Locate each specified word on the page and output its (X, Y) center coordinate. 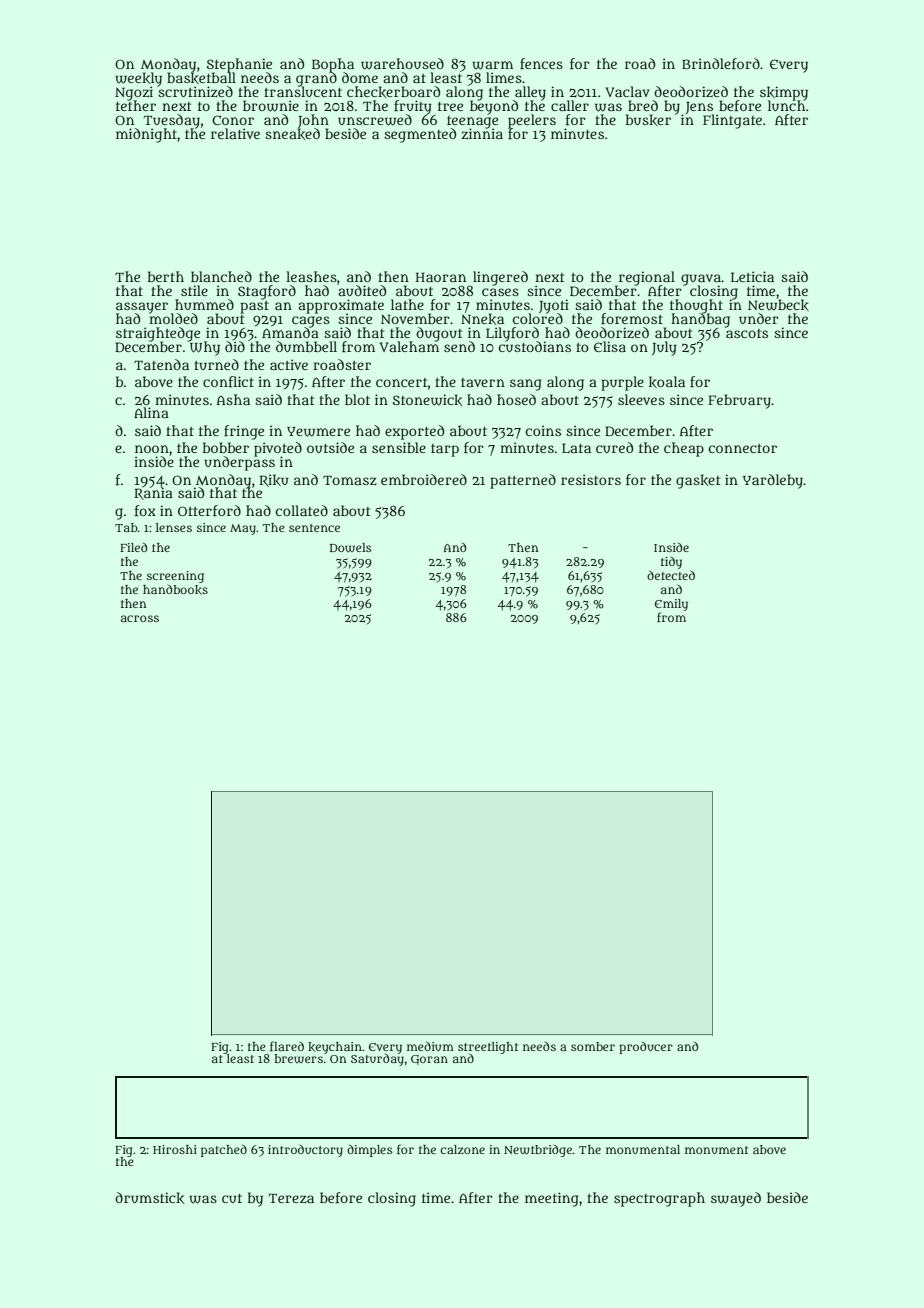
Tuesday (172, 121)
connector (743, 448)
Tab (126, 527)
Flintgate (732, 121)
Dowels (350, 548)
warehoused (402, 64)
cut (232, 1198)
